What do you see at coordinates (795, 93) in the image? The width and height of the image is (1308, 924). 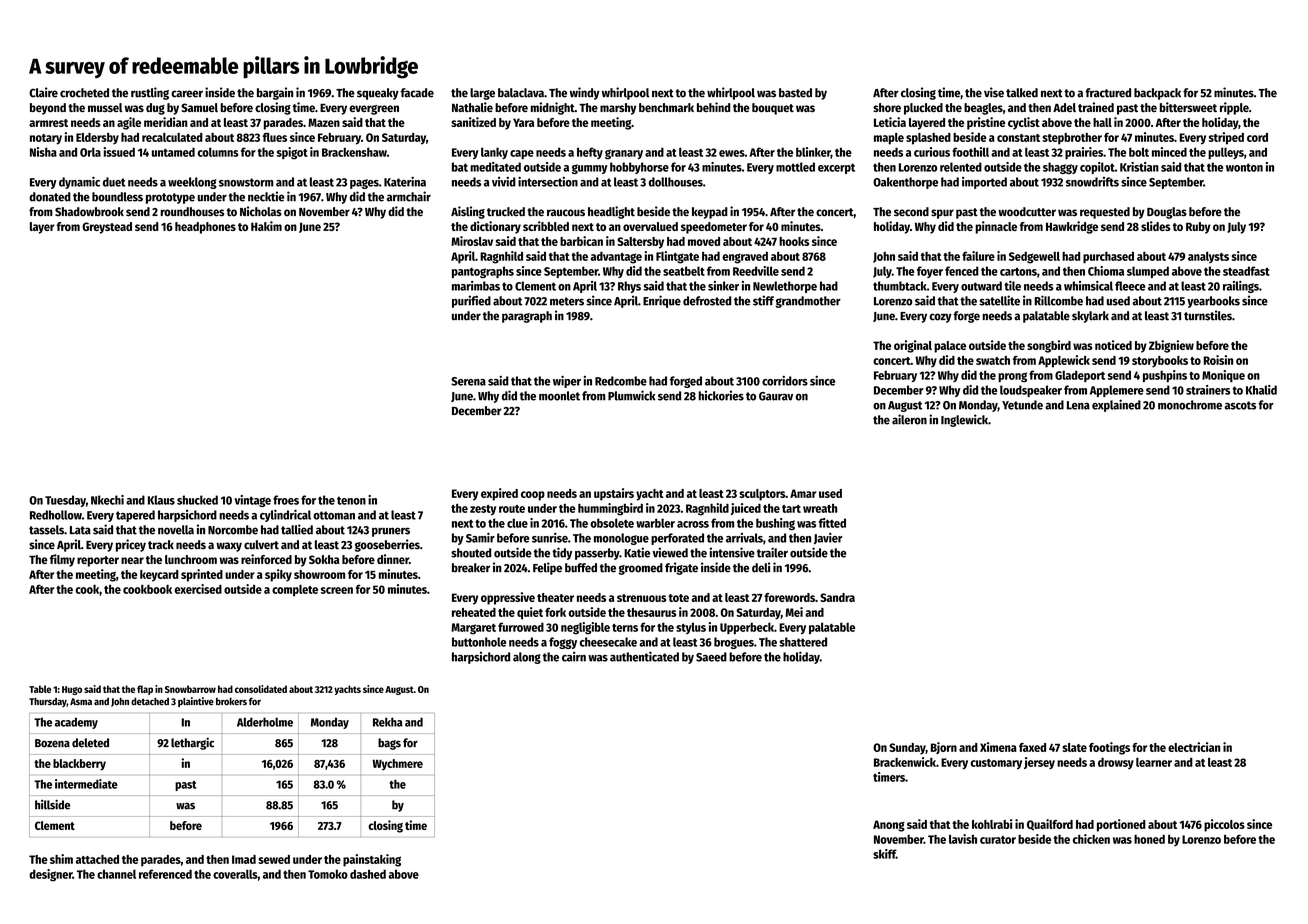 I see `basted` at bounding box center [795, 93].
